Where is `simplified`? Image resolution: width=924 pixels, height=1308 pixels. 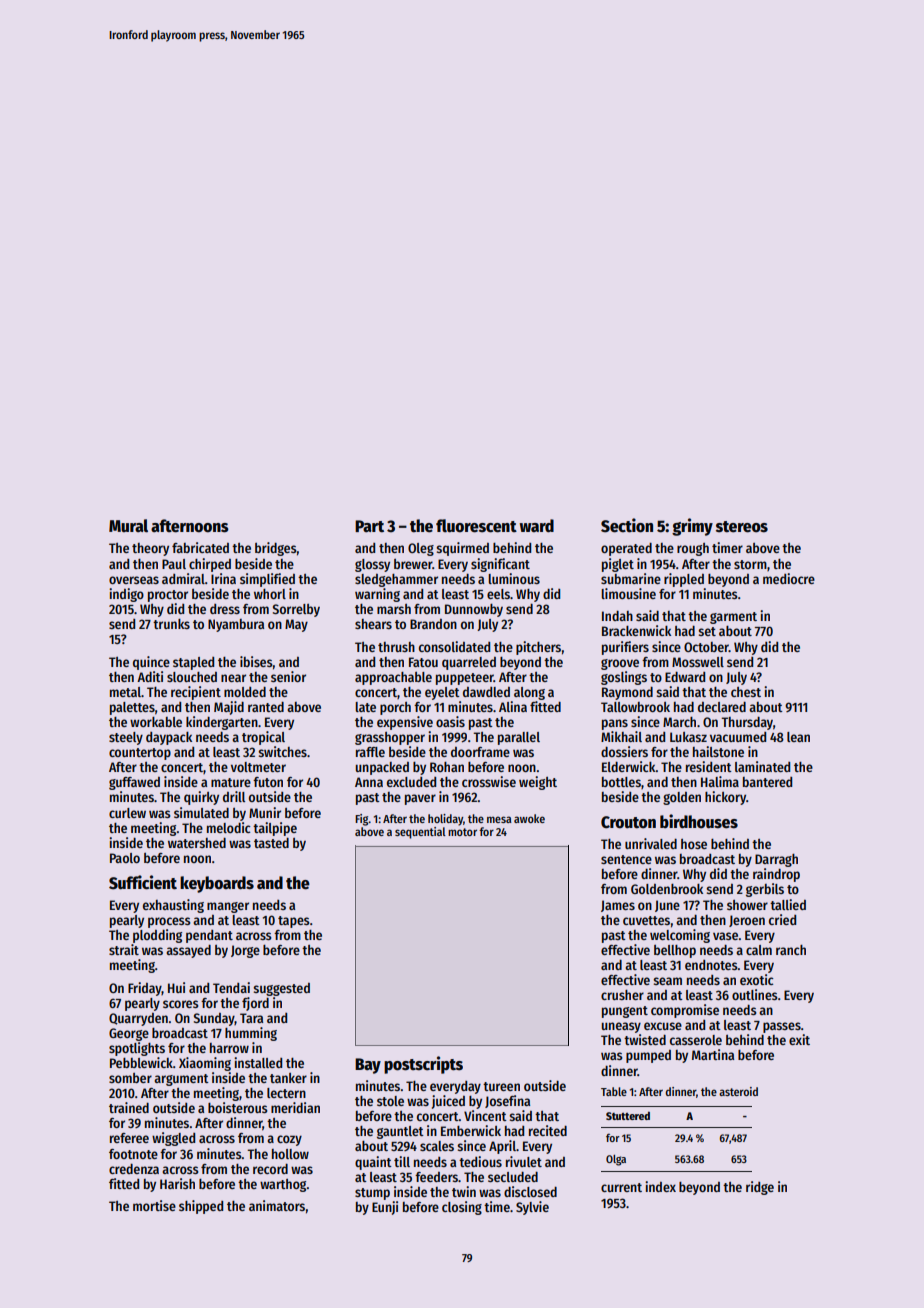
simplified is located at coordinates (267, 580).
